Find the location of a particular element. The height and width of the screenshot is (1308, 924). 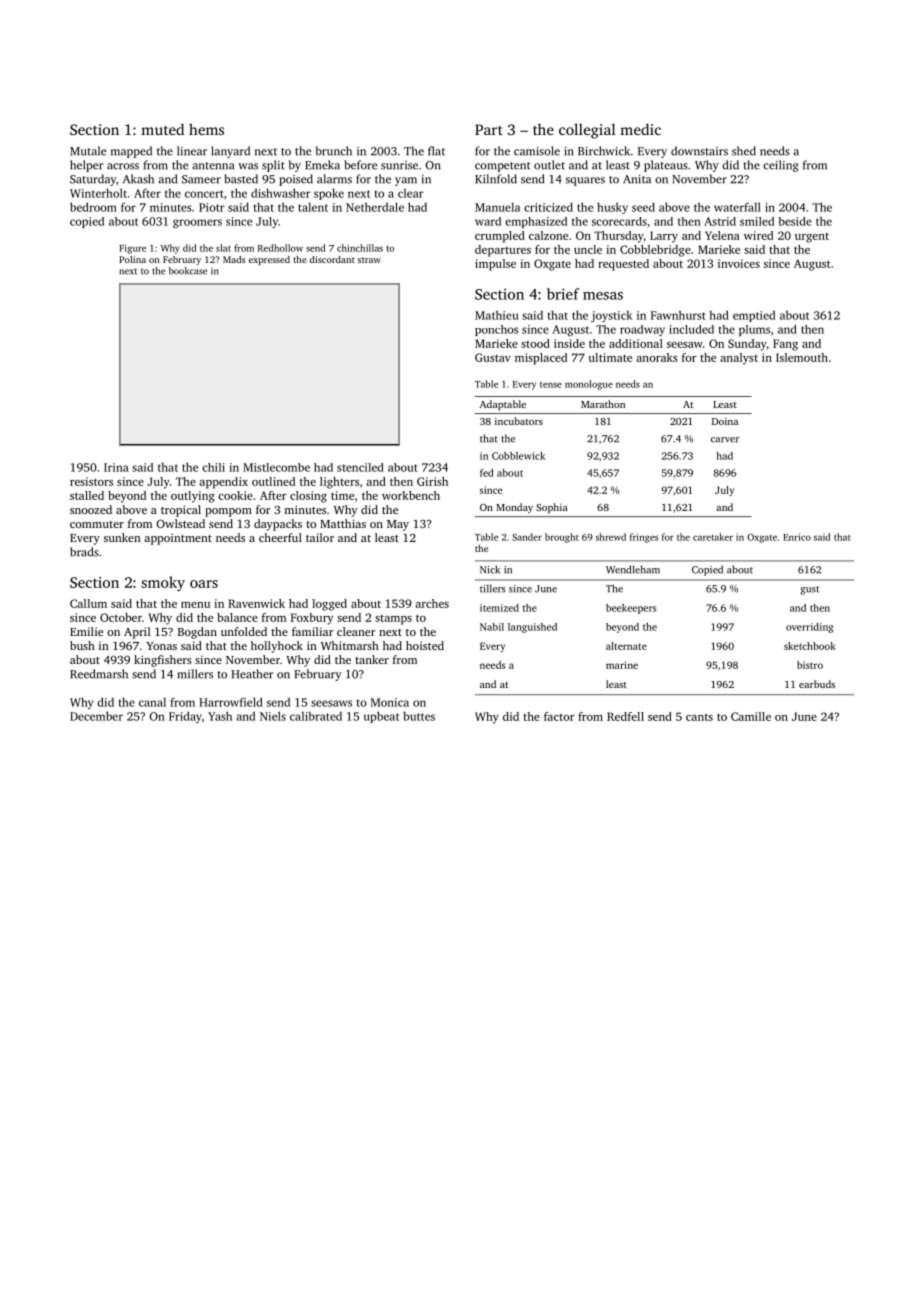

carver is located at coordinates (725, 440).
